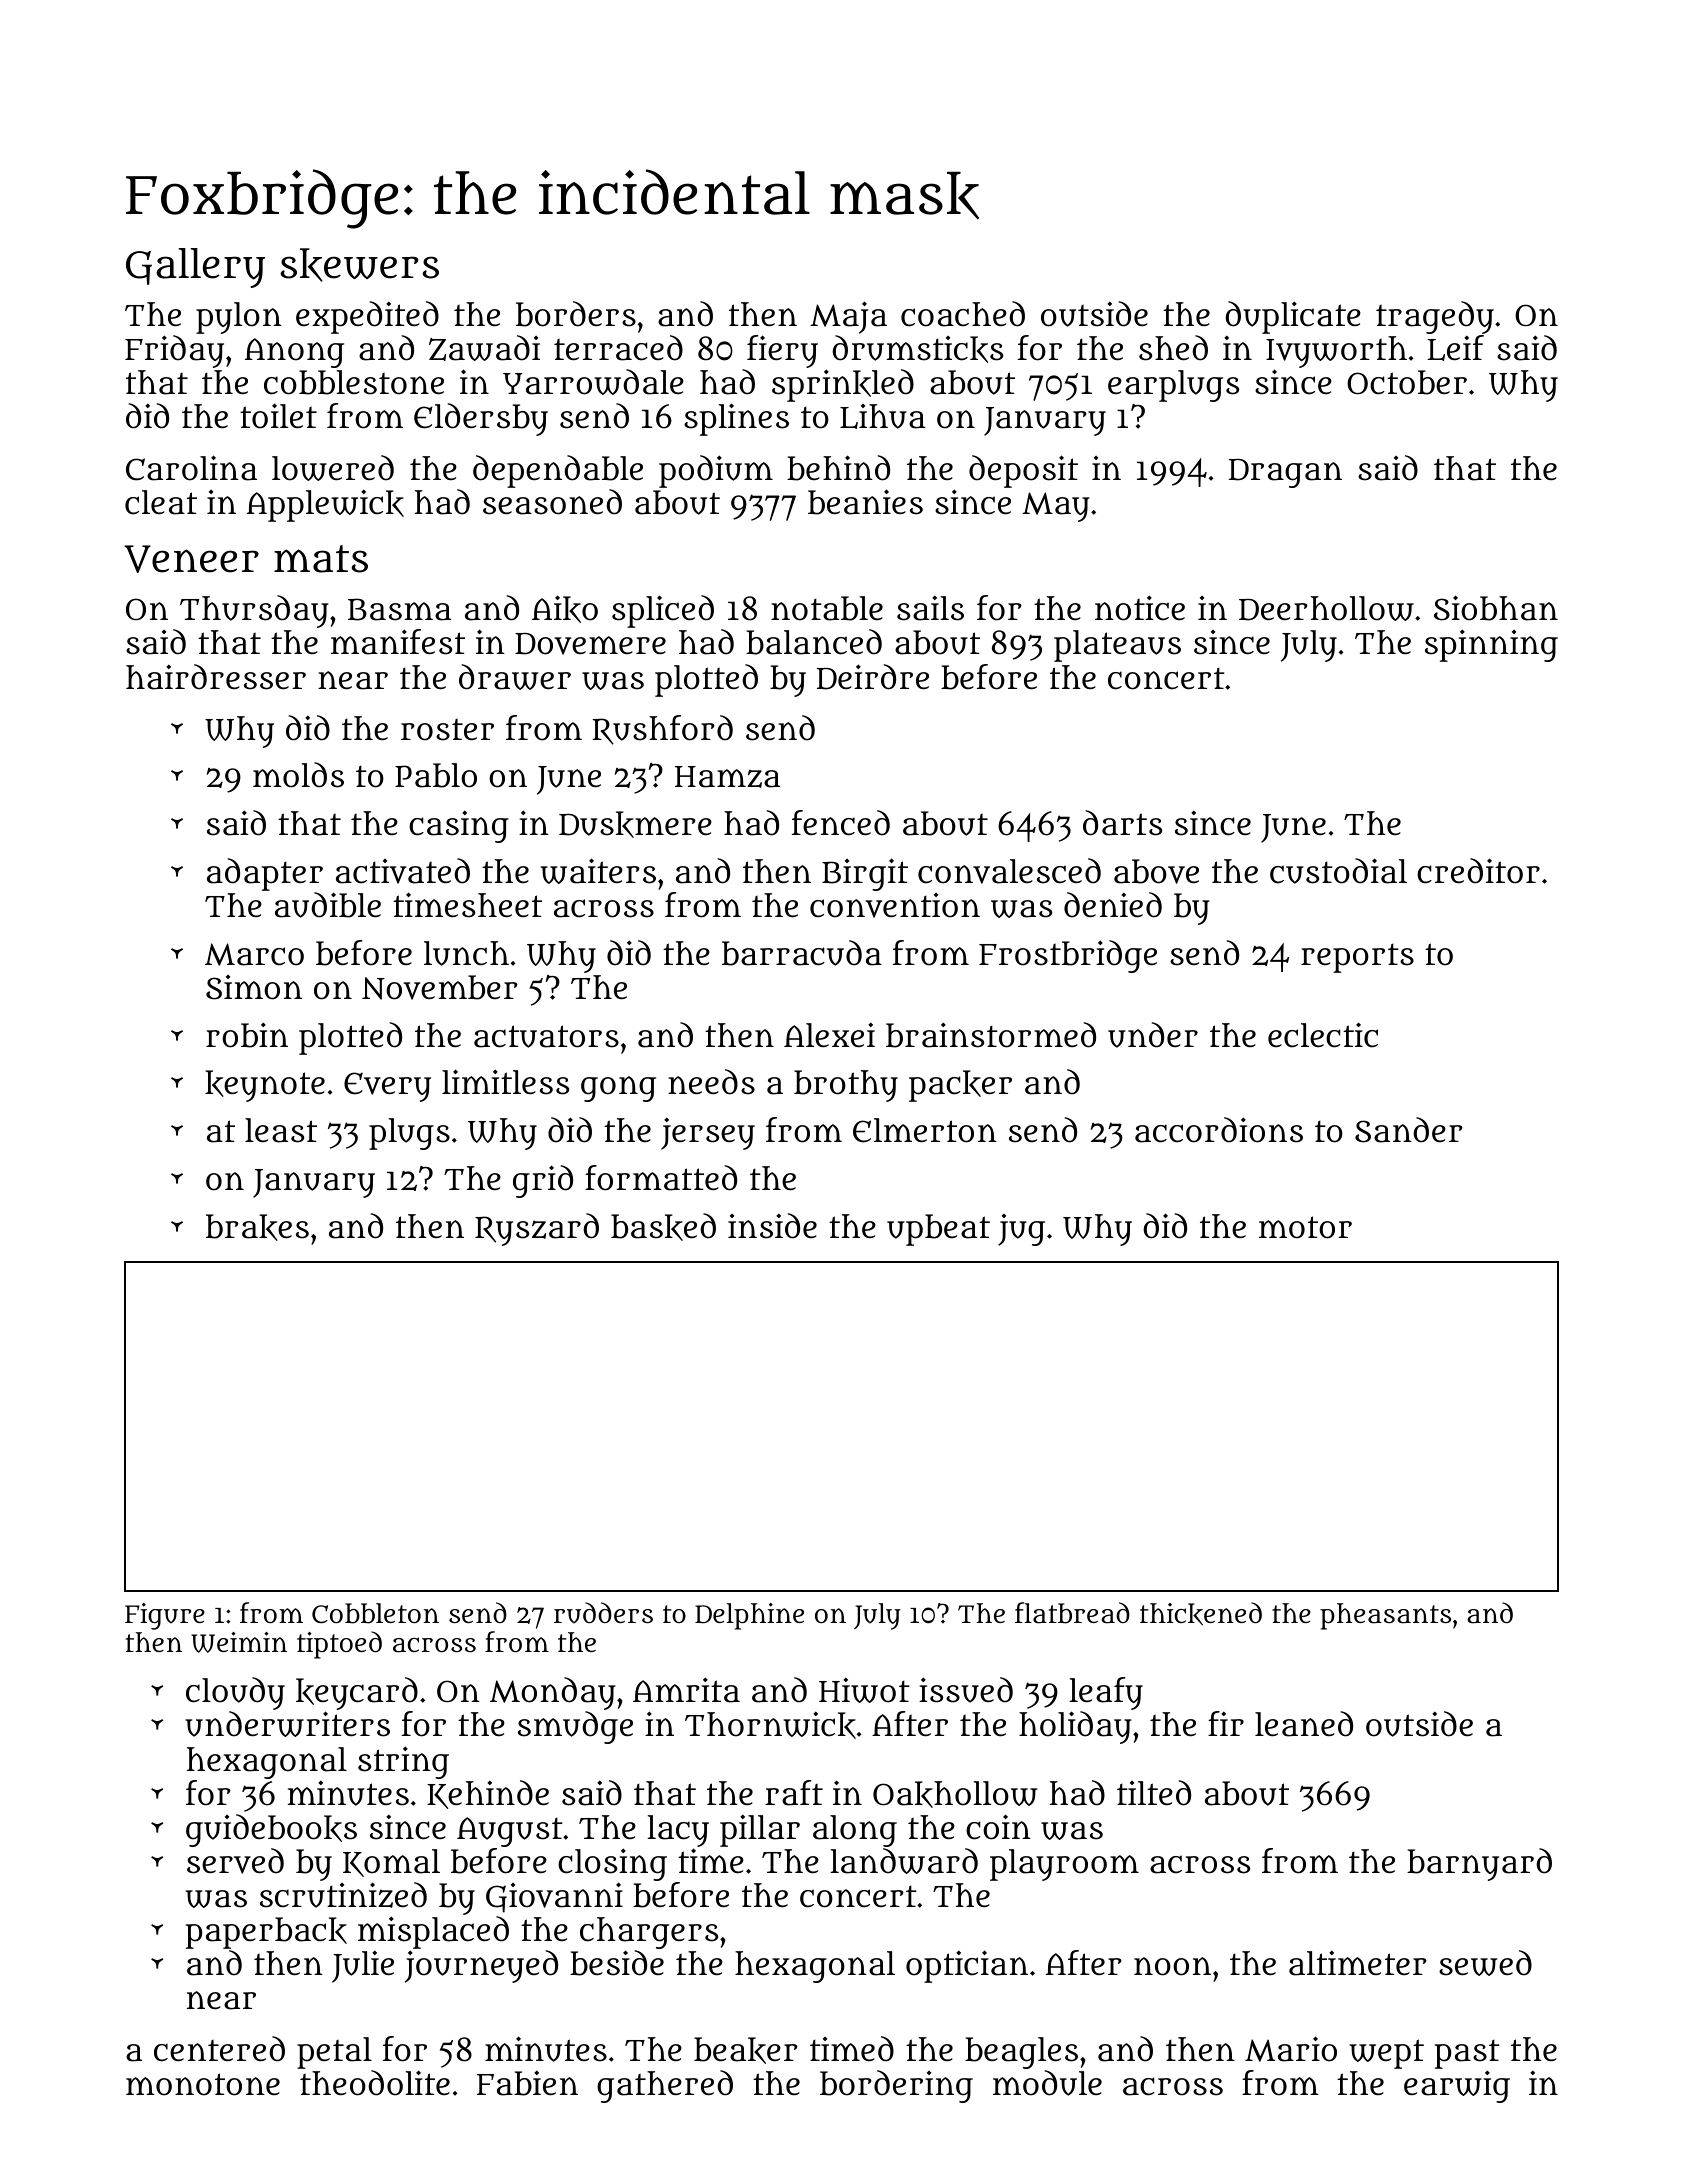  I want to click on motor, so click(1305, 1227).
